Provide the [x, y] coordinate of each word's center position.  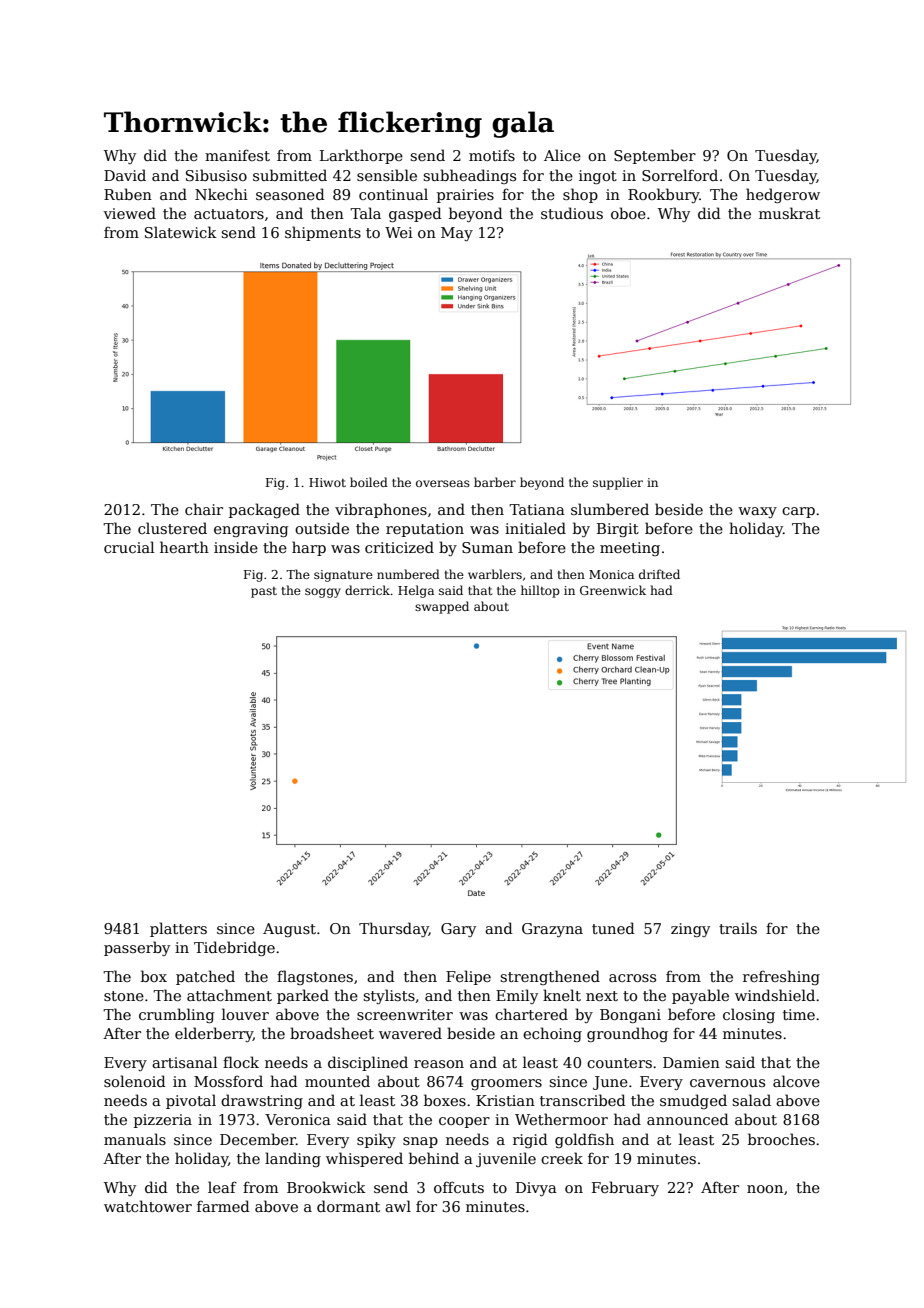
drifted [659, 574]
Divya [536, 1189]
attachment [229, 995]
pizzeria [163, 1121]
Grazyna [552, 930]
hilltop [540, 591]
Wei [399, 232]
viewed [129, 213]
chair [204, 509]
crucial [129, 547]
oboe [628, 213]
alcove [796, 1081]
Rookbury [664, 195]
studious [572, 213]
